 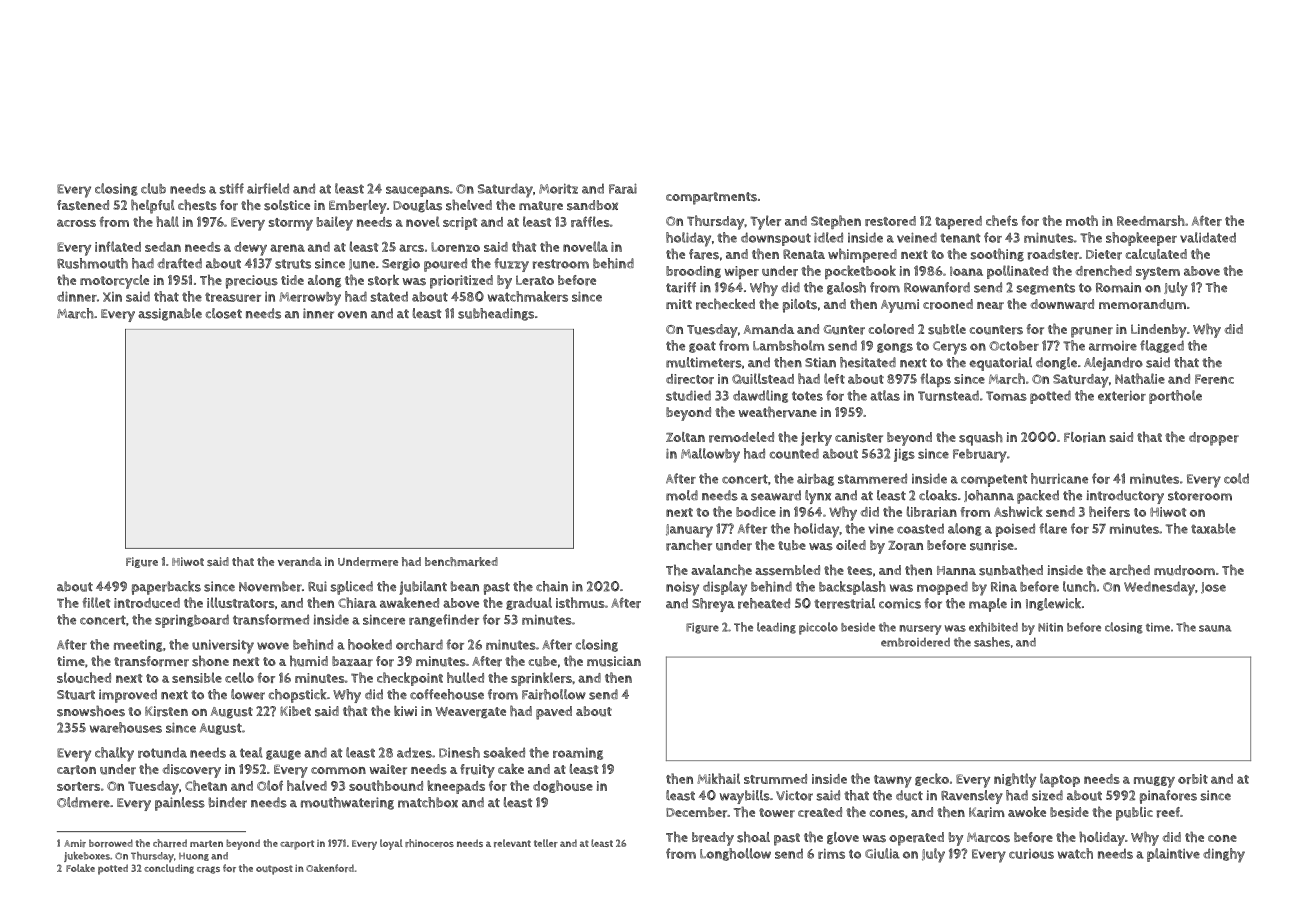 What do you see at coordinates (300, 562) in the screenshot?
I see `veranda` at bounding box center [300, 562].
